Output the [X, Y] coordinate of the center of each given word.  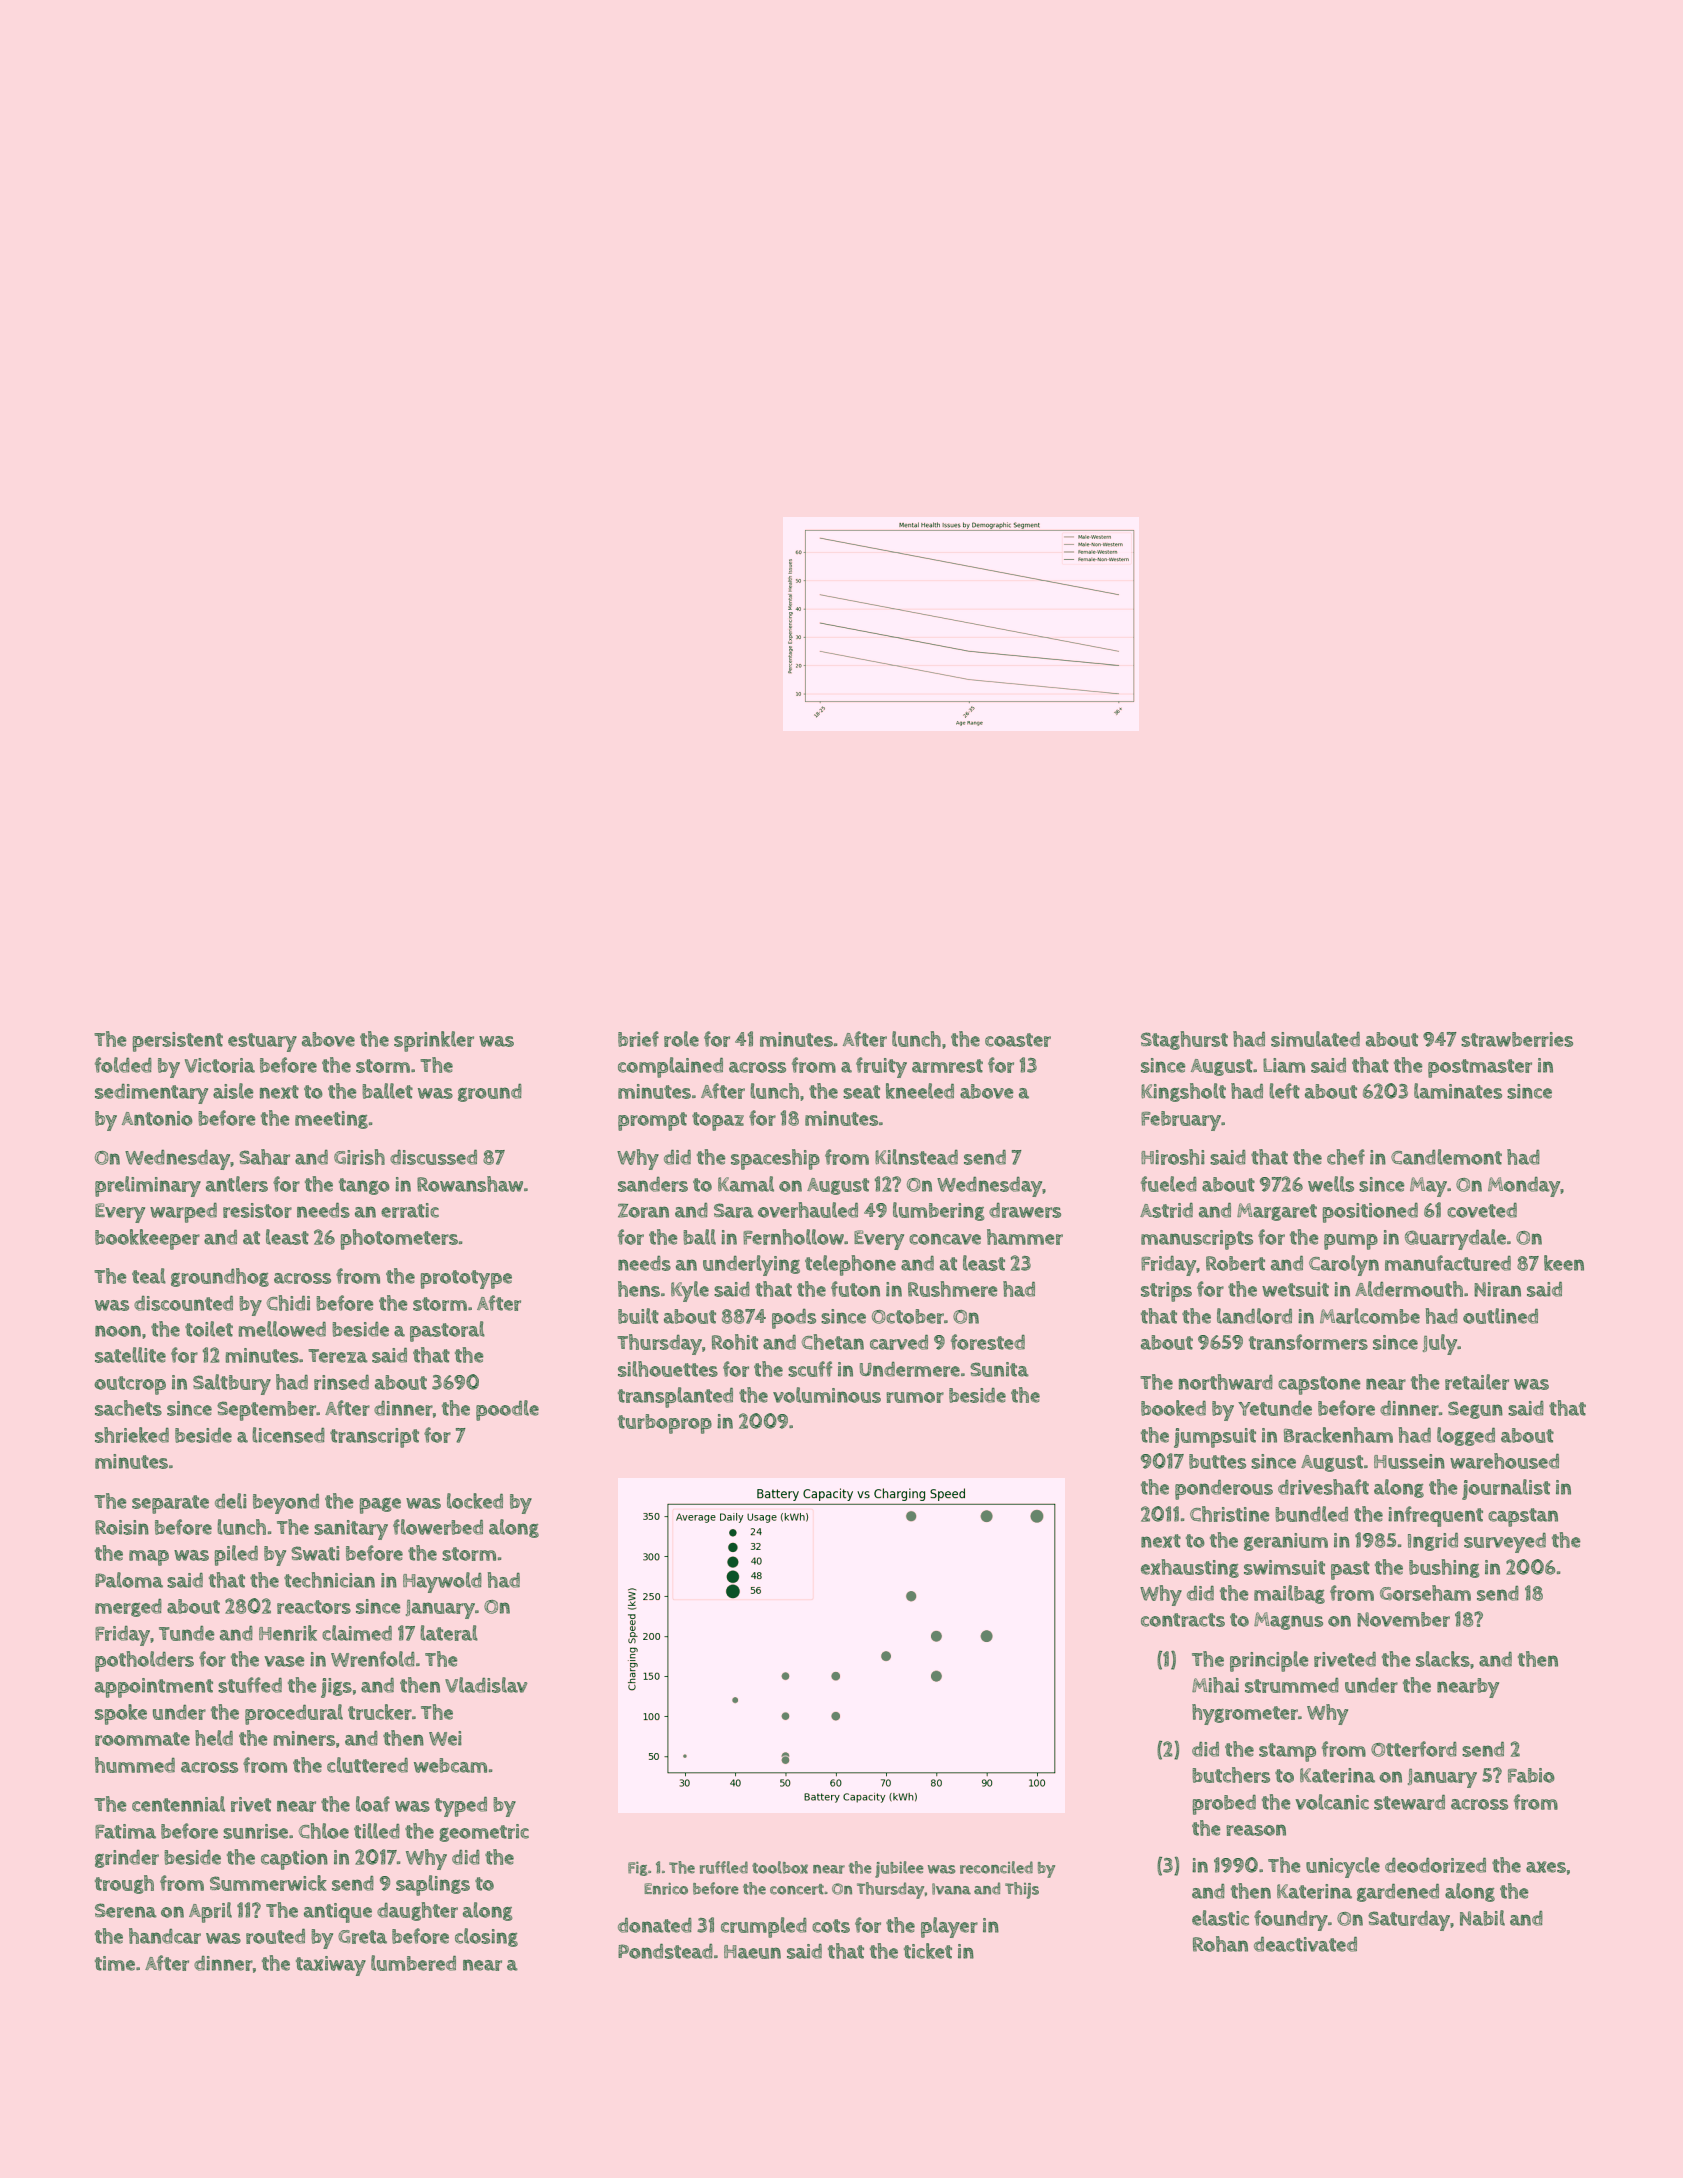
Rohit [735, 1342]
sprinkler [434, 1041]
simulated [1315, 1039]
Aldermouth [1409, 1289]
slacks [1443, 1659]
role [681, 1039]
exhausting [1190, 1568]
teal [149, 1276]
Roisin [122, 1527]
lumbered [413, 1963]
